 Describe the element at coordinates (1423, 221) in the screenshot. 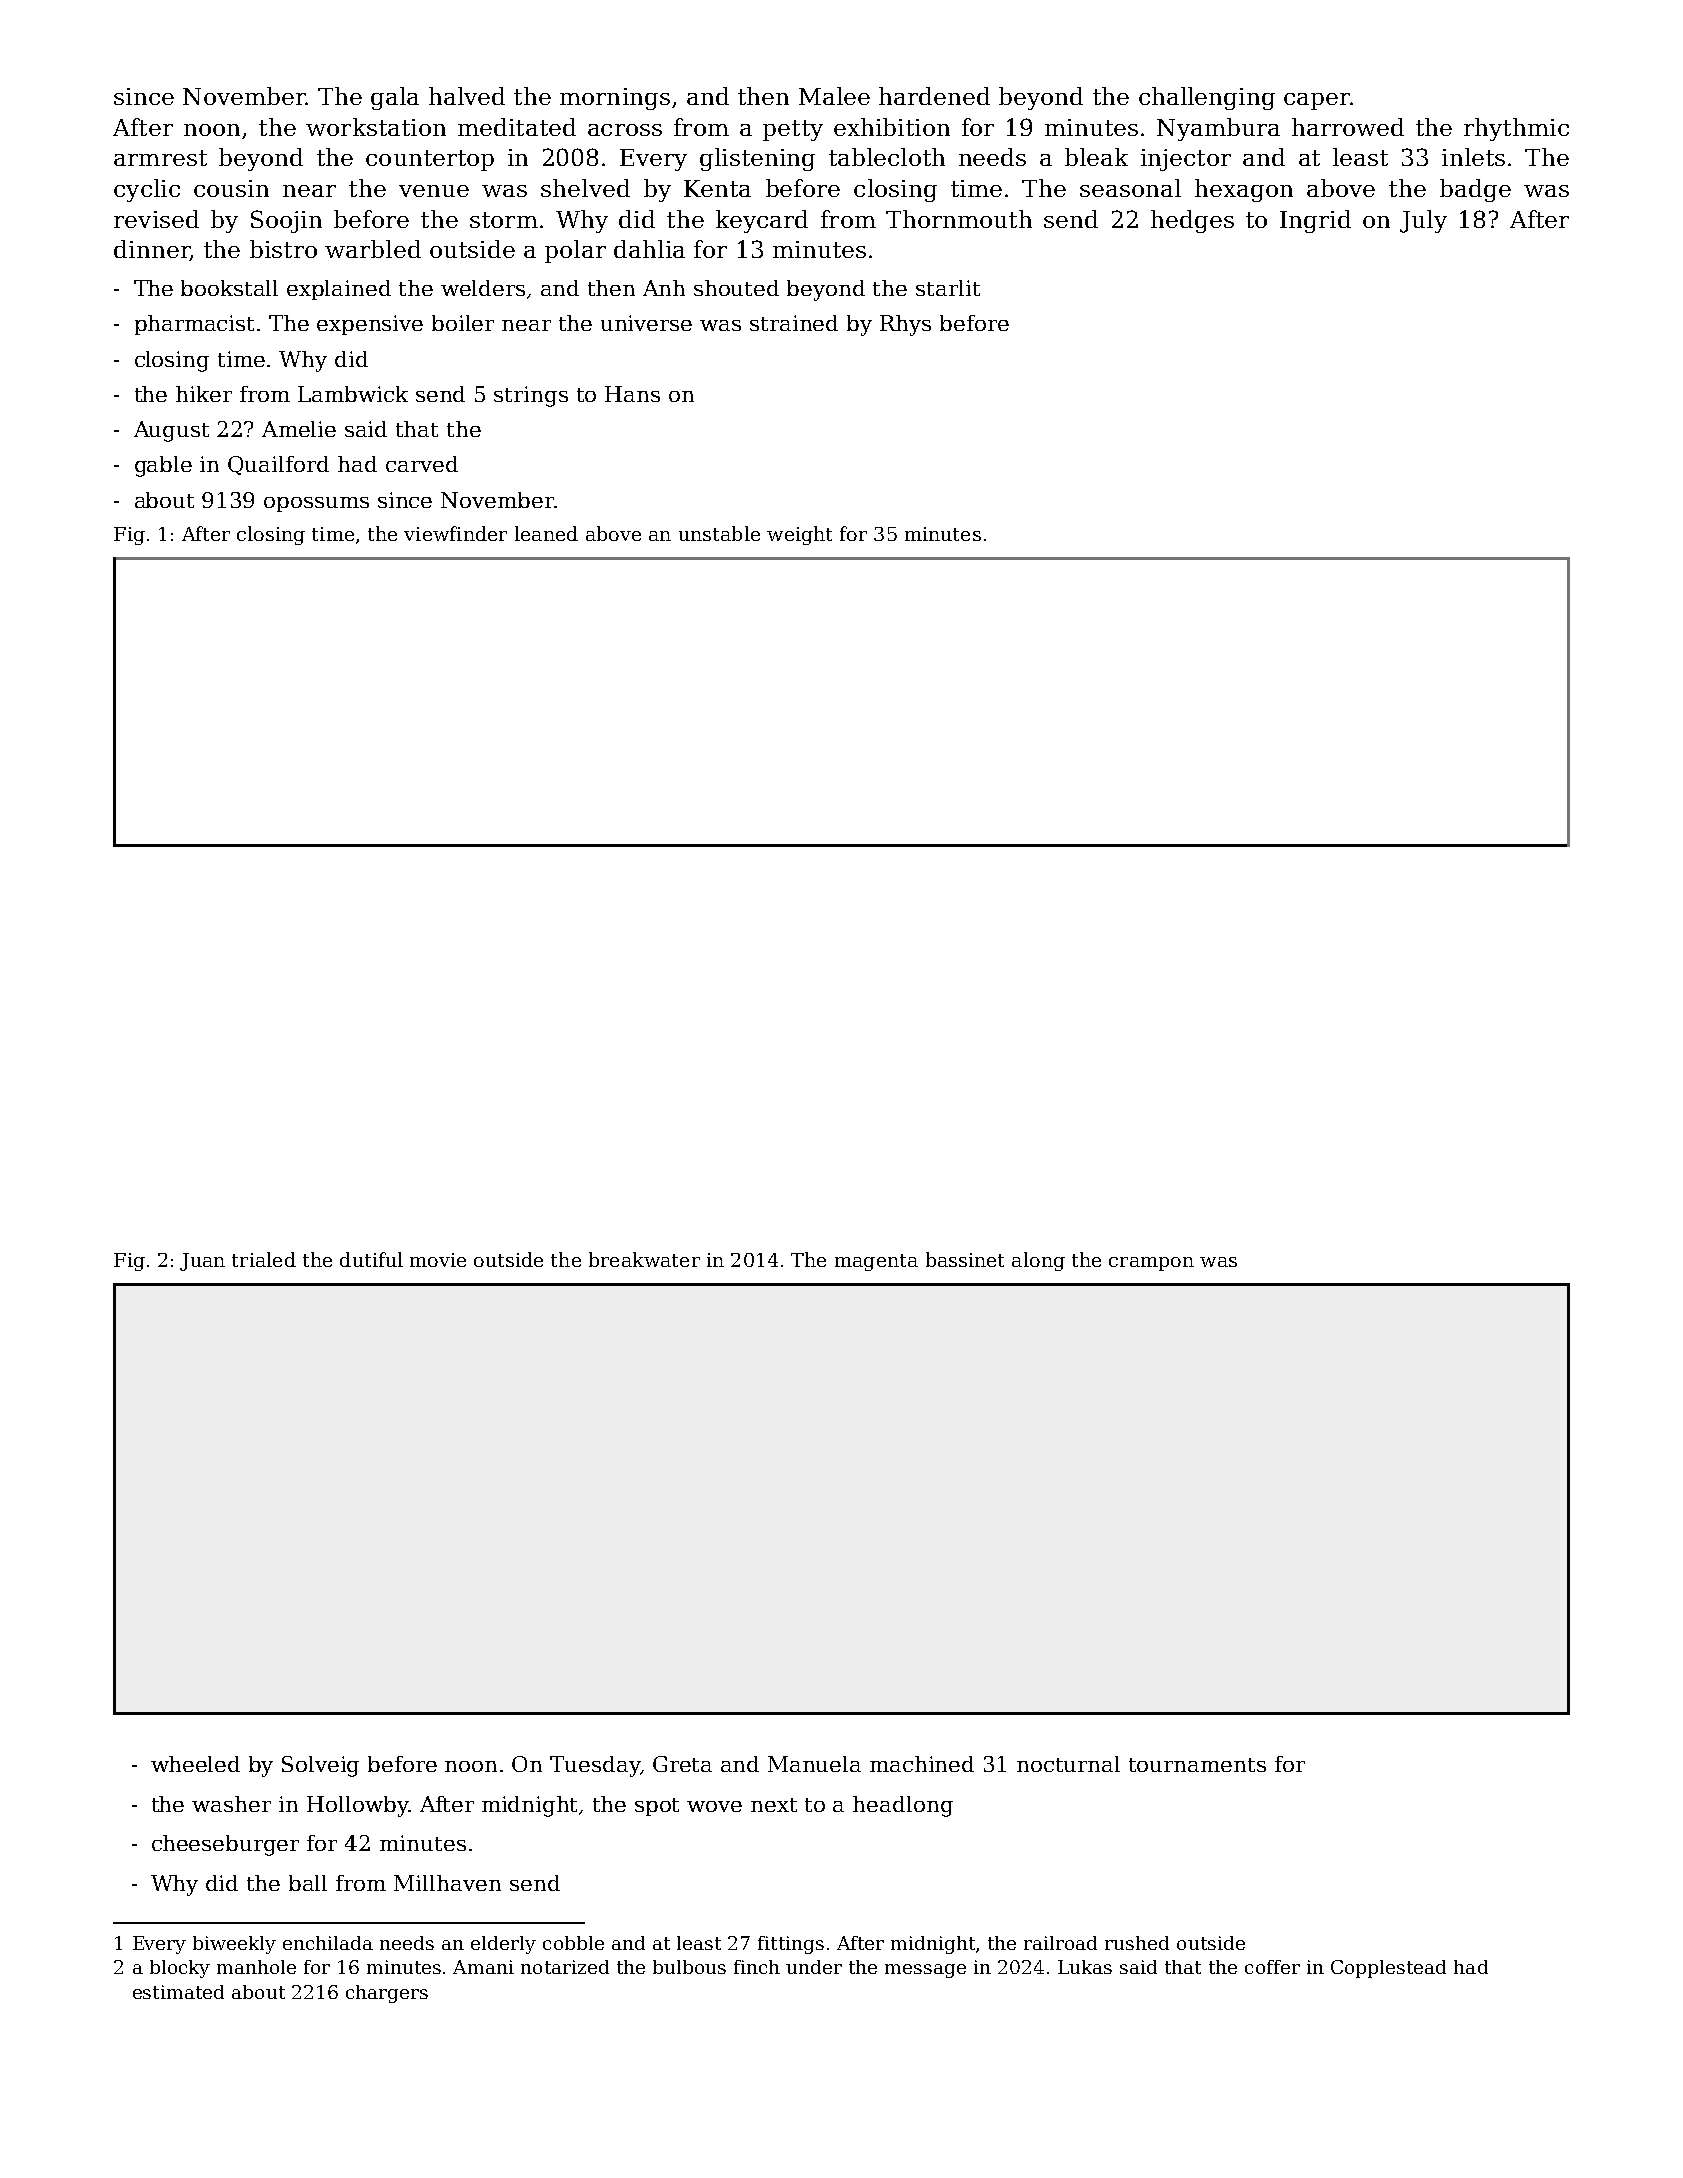

I see `July` at that location.
